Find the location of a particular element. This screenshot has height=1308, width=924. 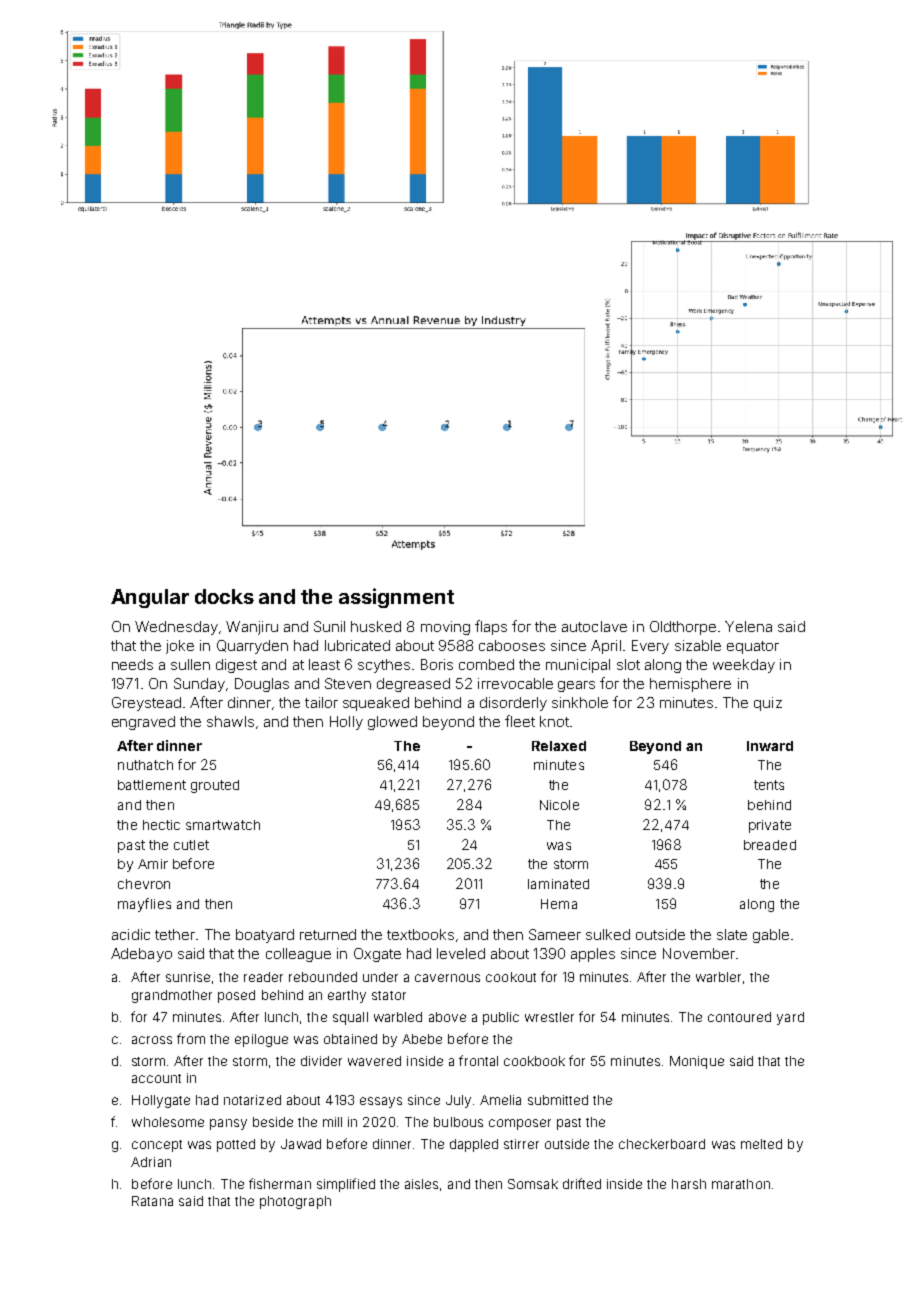

cutlet is located at coordinates (191, 845).
